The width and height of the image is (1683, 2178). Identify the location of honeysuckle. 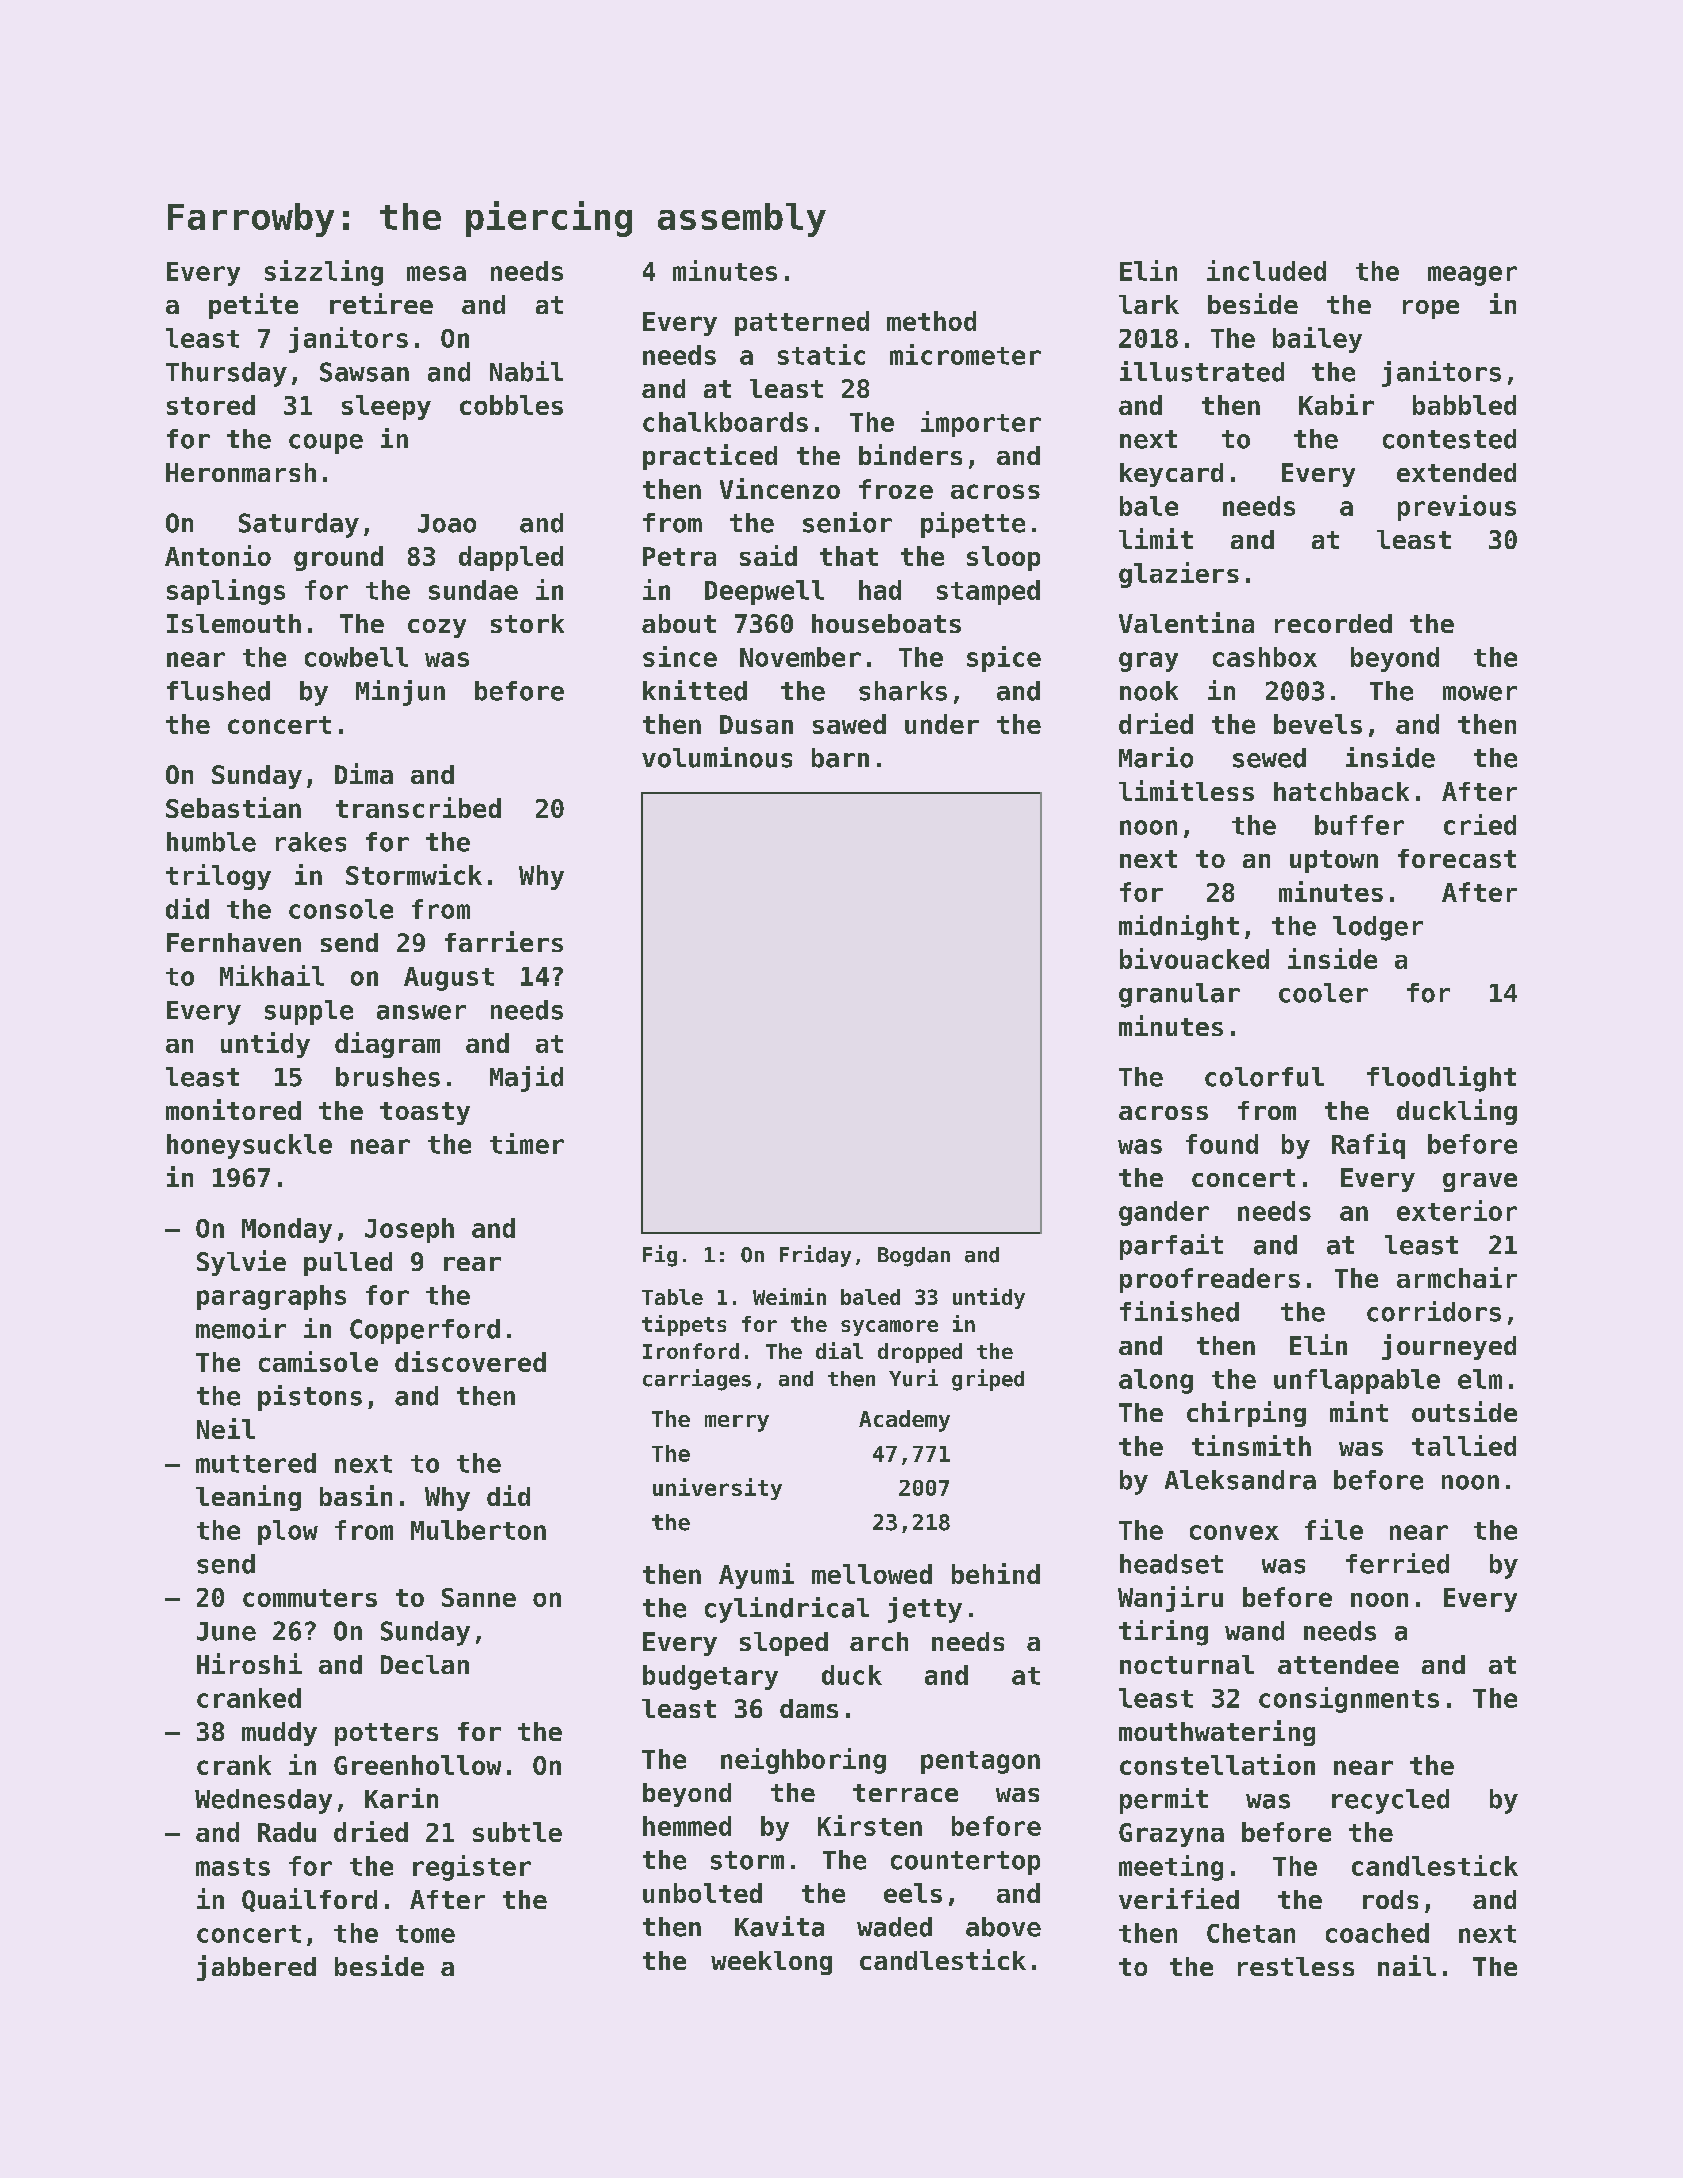
(249, 1146).
